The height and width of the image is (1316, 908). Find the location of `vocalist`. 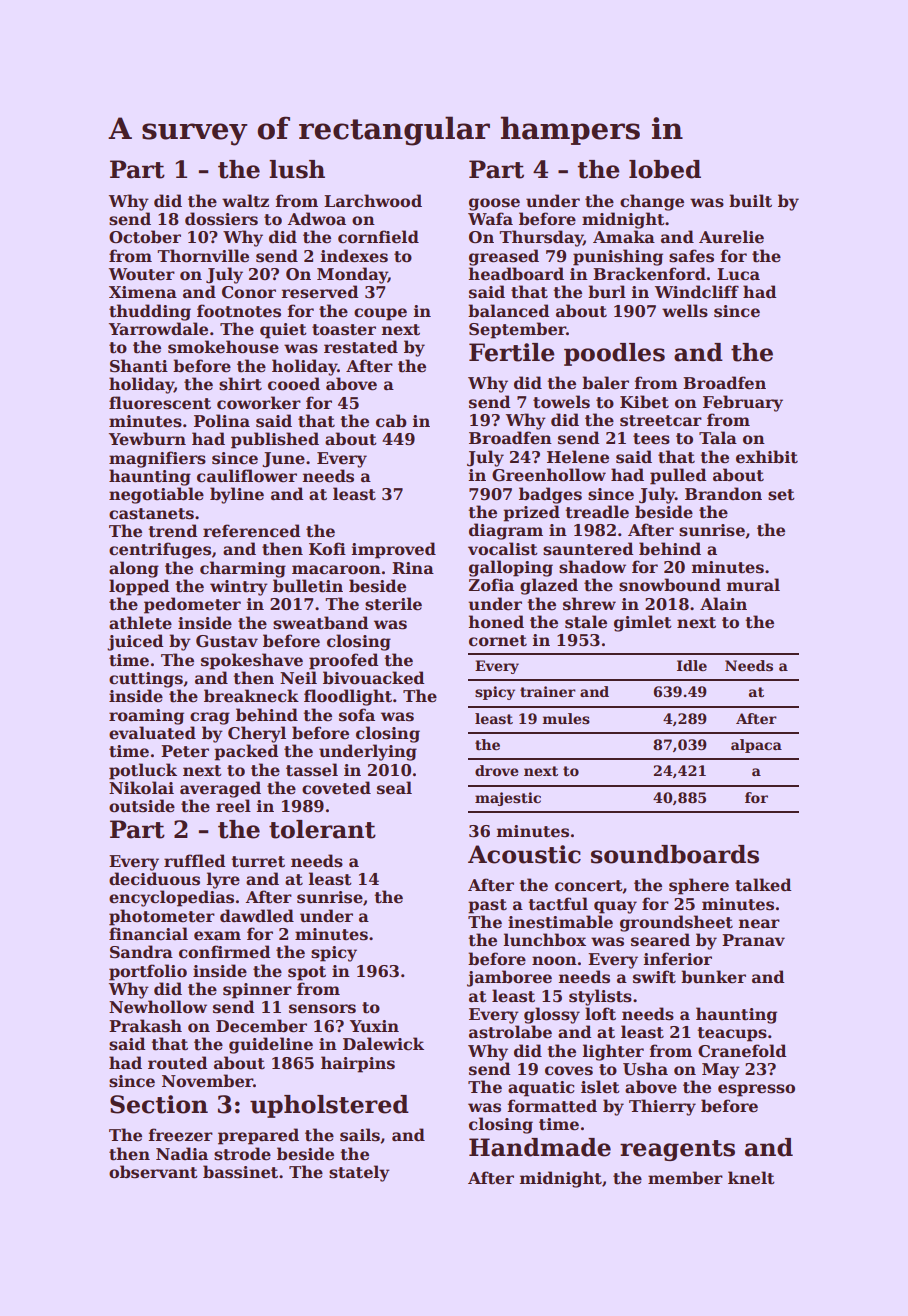

vocalist is located at coordinates (503, 549).
